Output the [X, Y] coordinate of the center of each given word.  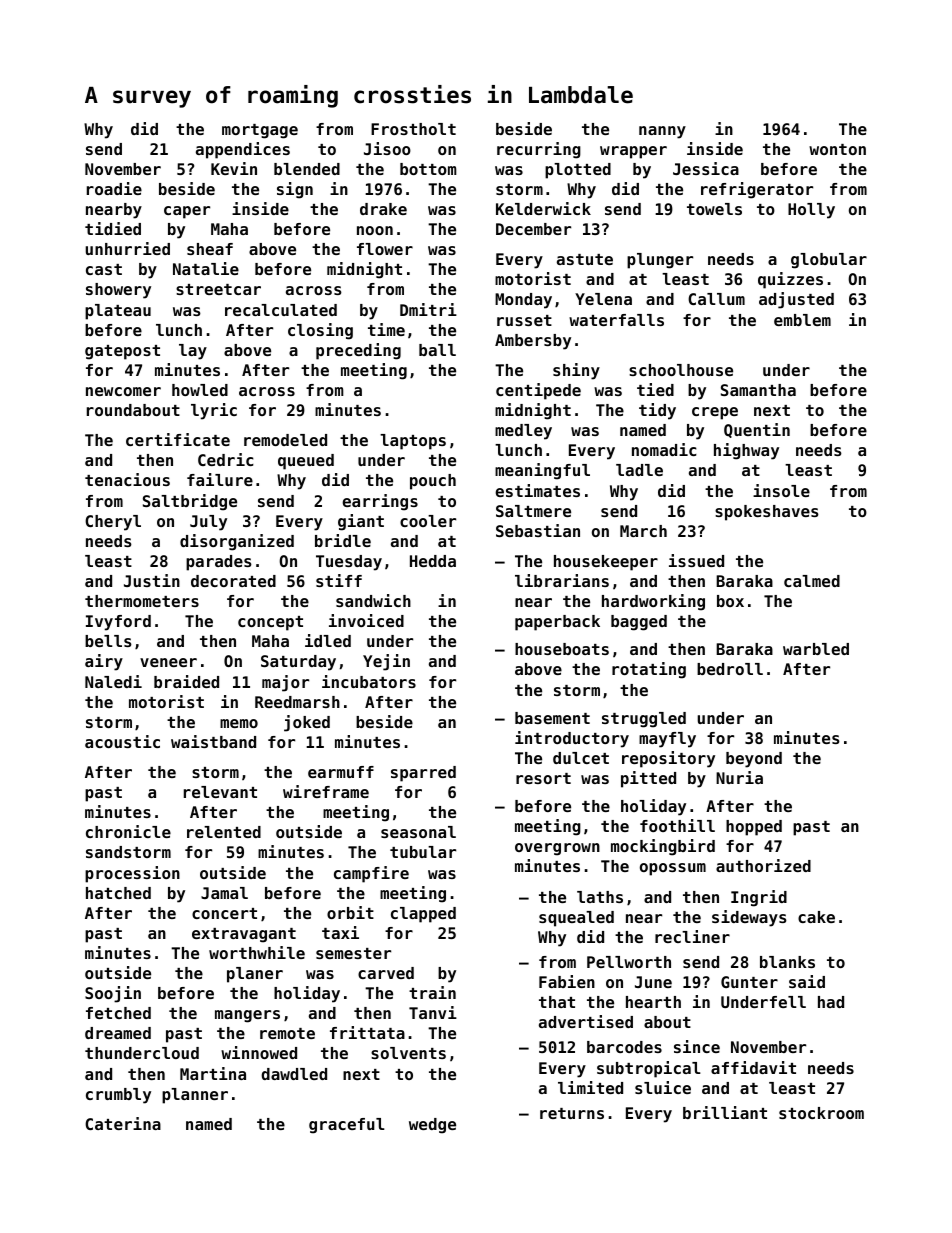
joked [307, 723]
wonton [837, 149]
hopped [754, 828]
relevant [220, 792]
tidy [657, 411]
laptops [413, 442]
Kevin [234, 168]
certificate [178, 439]
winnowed [259, 1052]
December [533, 229]
